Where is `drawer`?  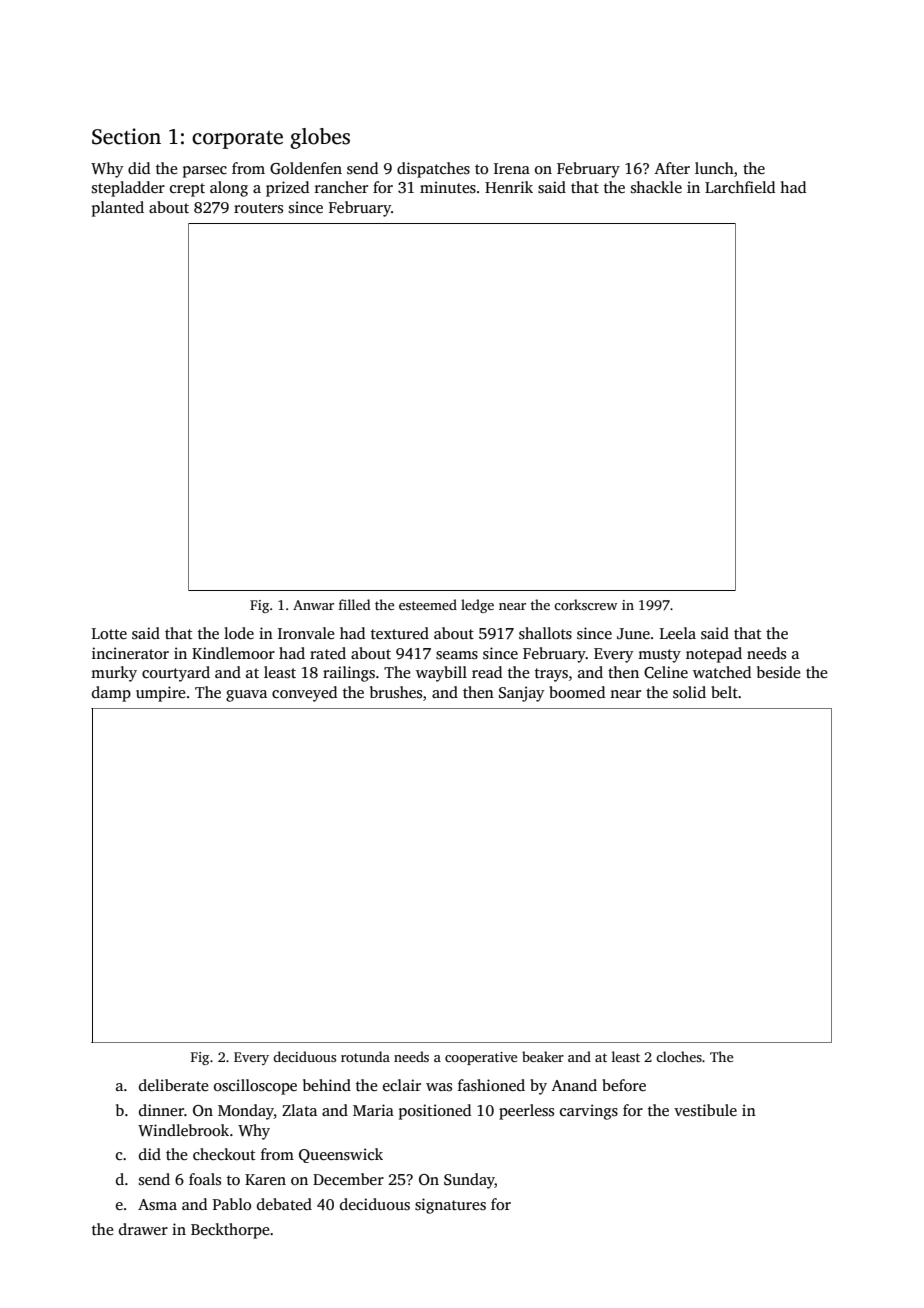
drawer is located at coordinates (143, 1229).
